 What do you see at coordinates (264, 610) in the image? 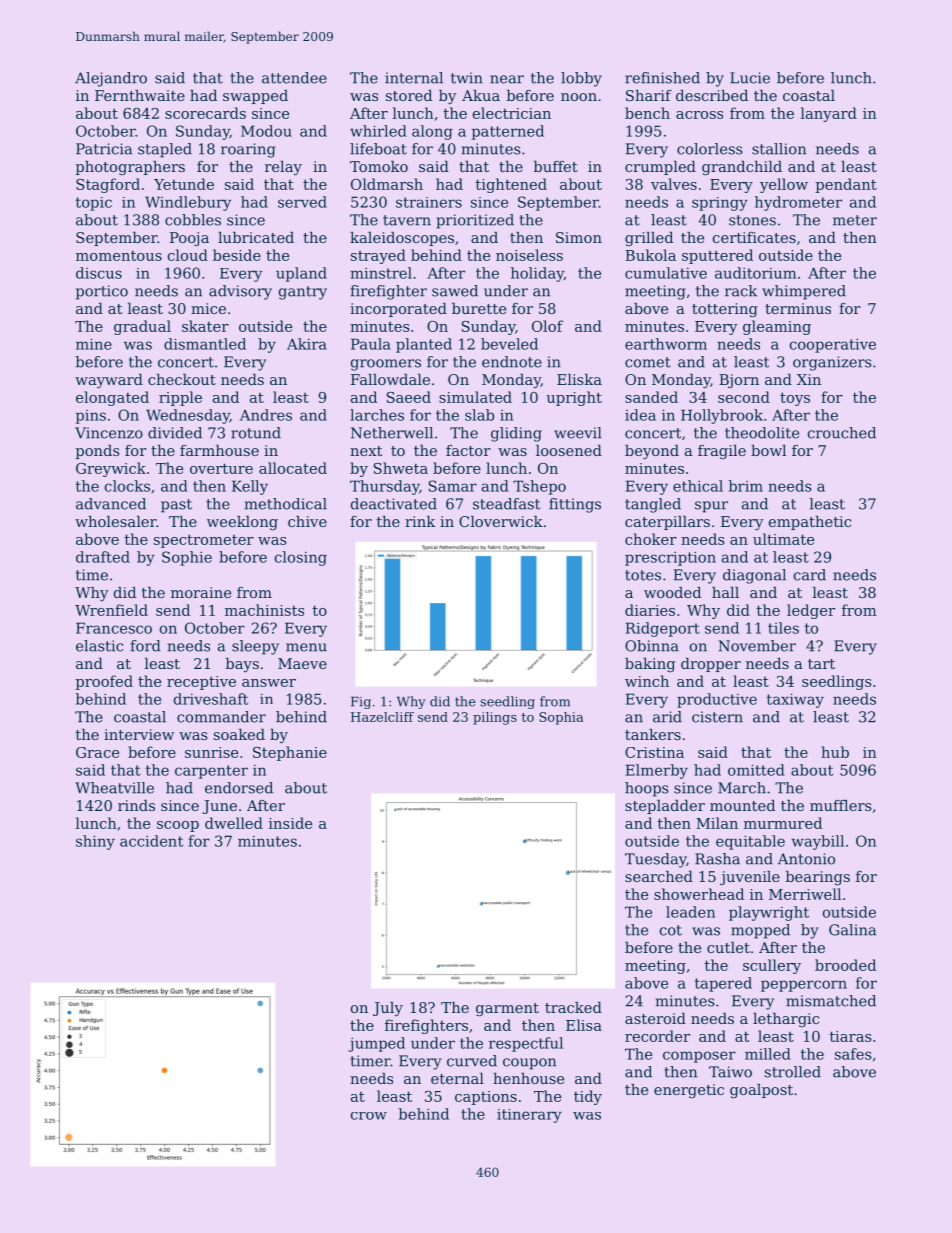
I see `machinists` at bounding box center [264, 610].
